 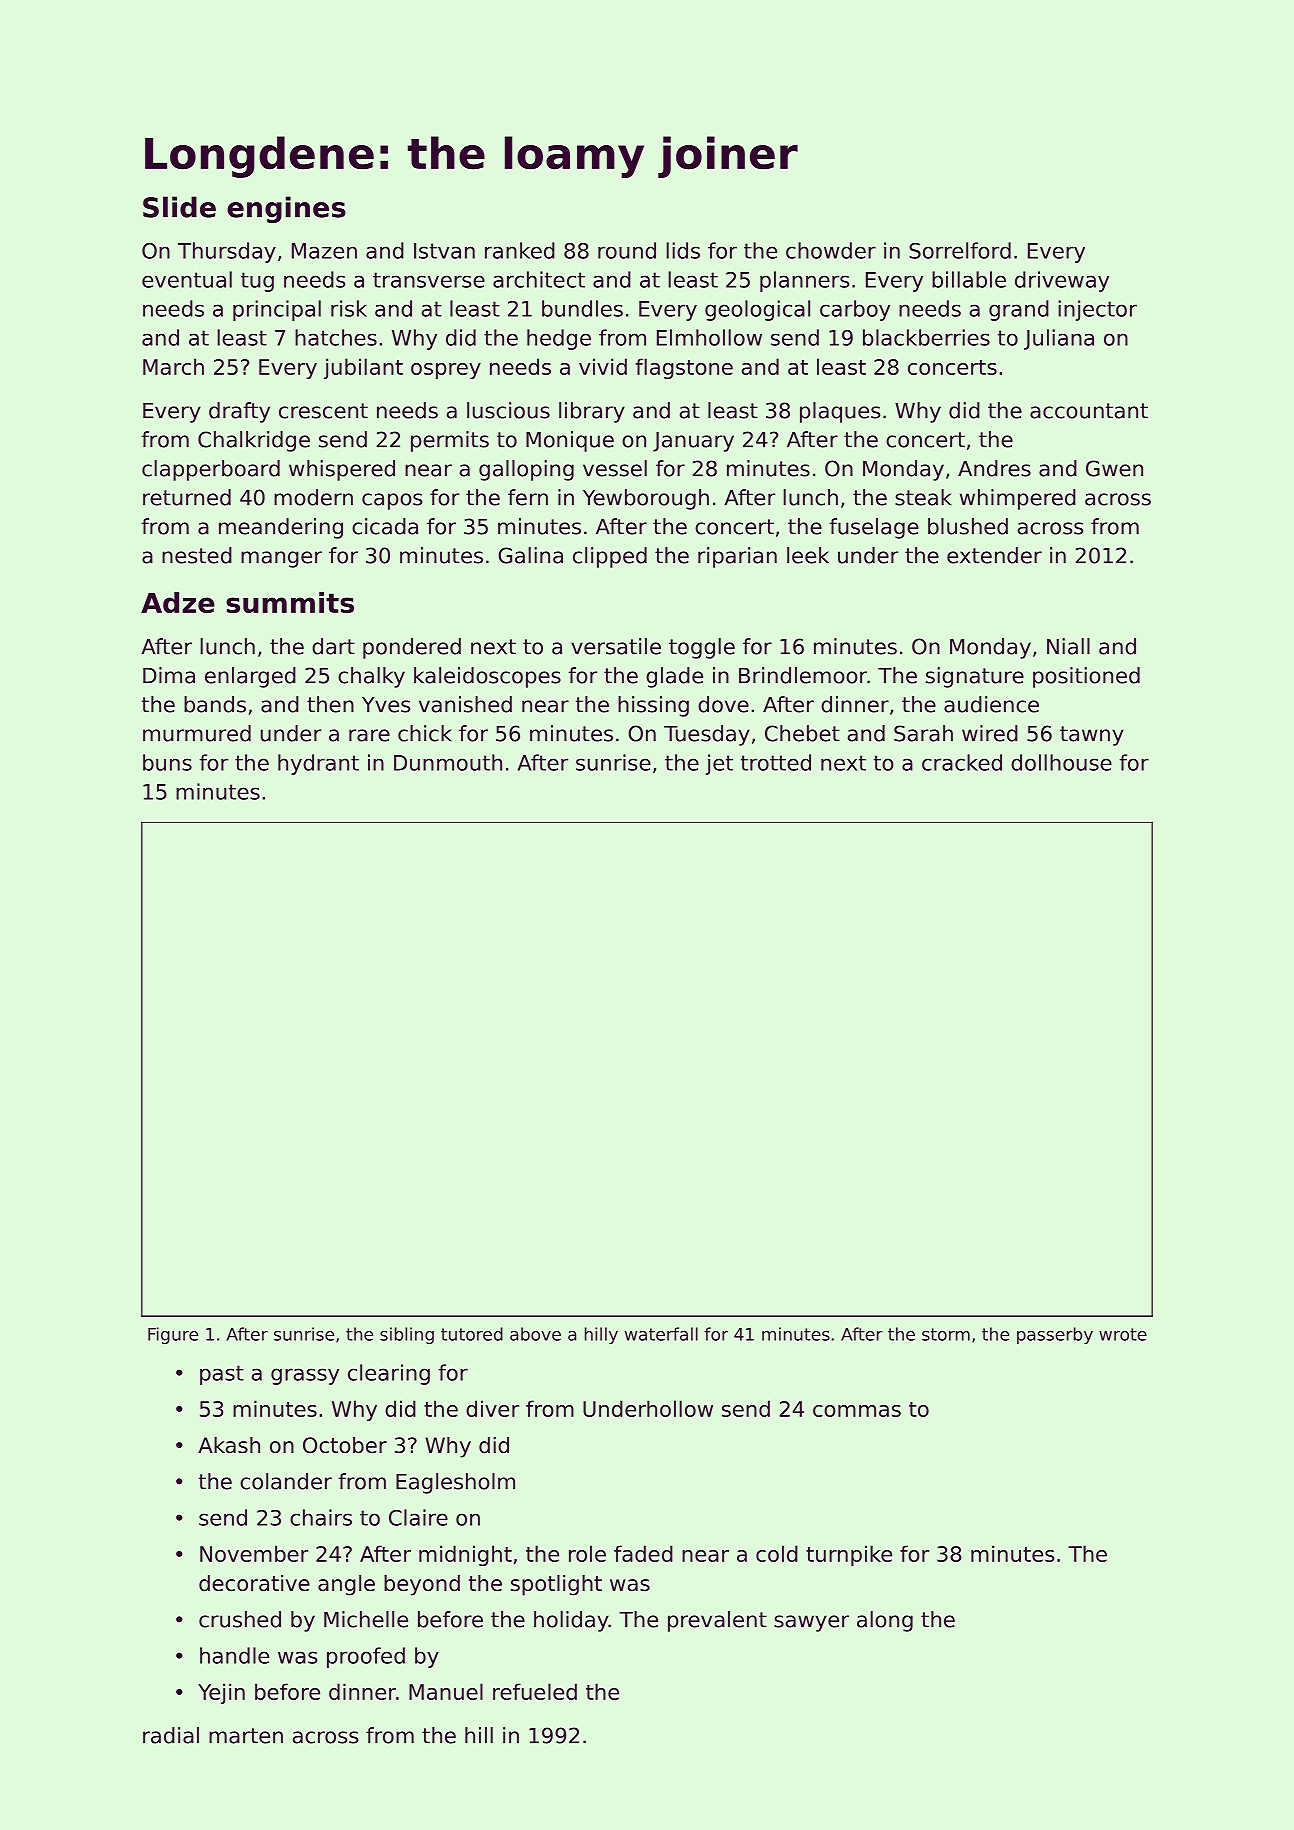 What do you see at coordinates (719, 764) in the screenshot?
I see `jet` at bounding box center [719, 764].
